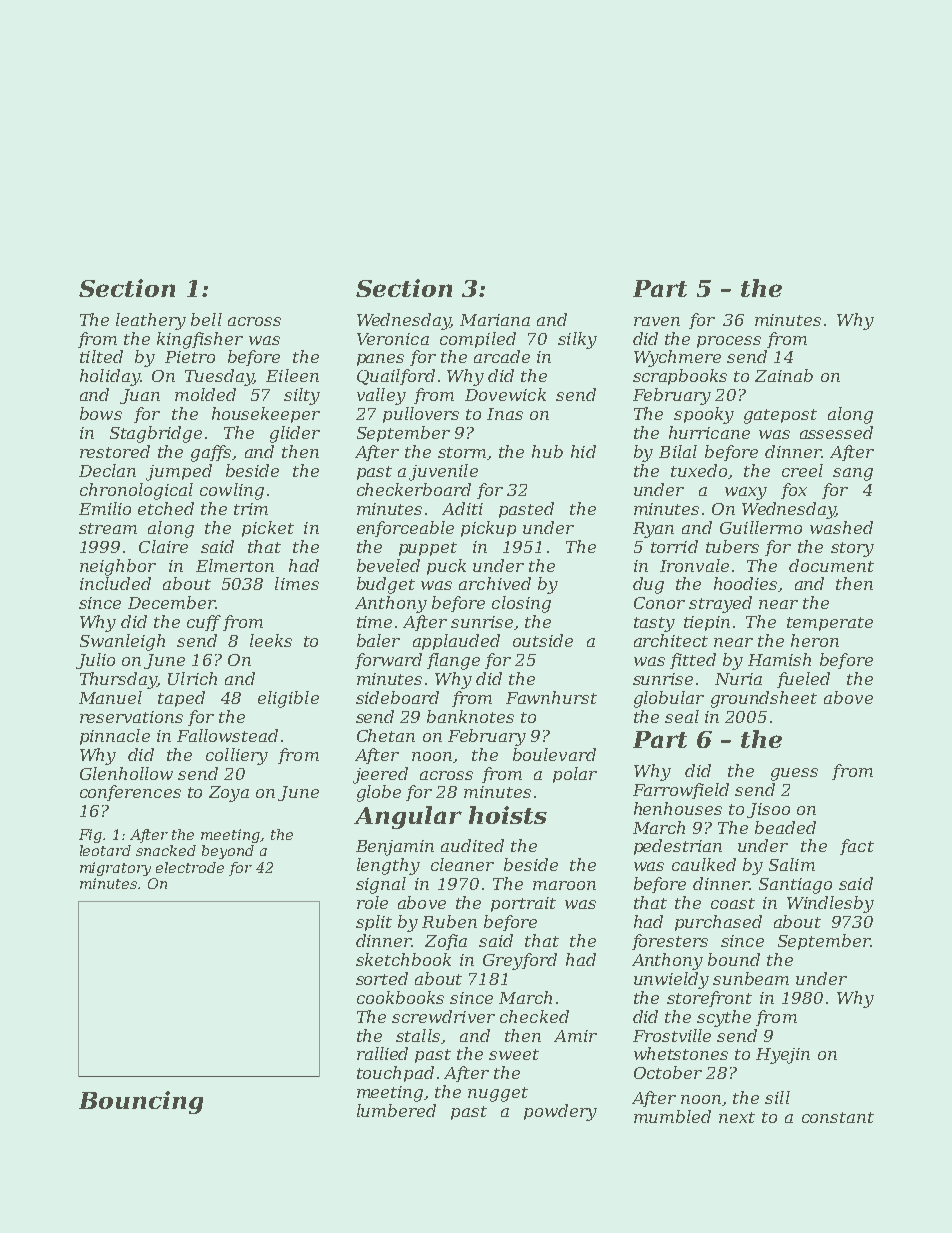  I want to click on banknotes, so click(470, 716).
